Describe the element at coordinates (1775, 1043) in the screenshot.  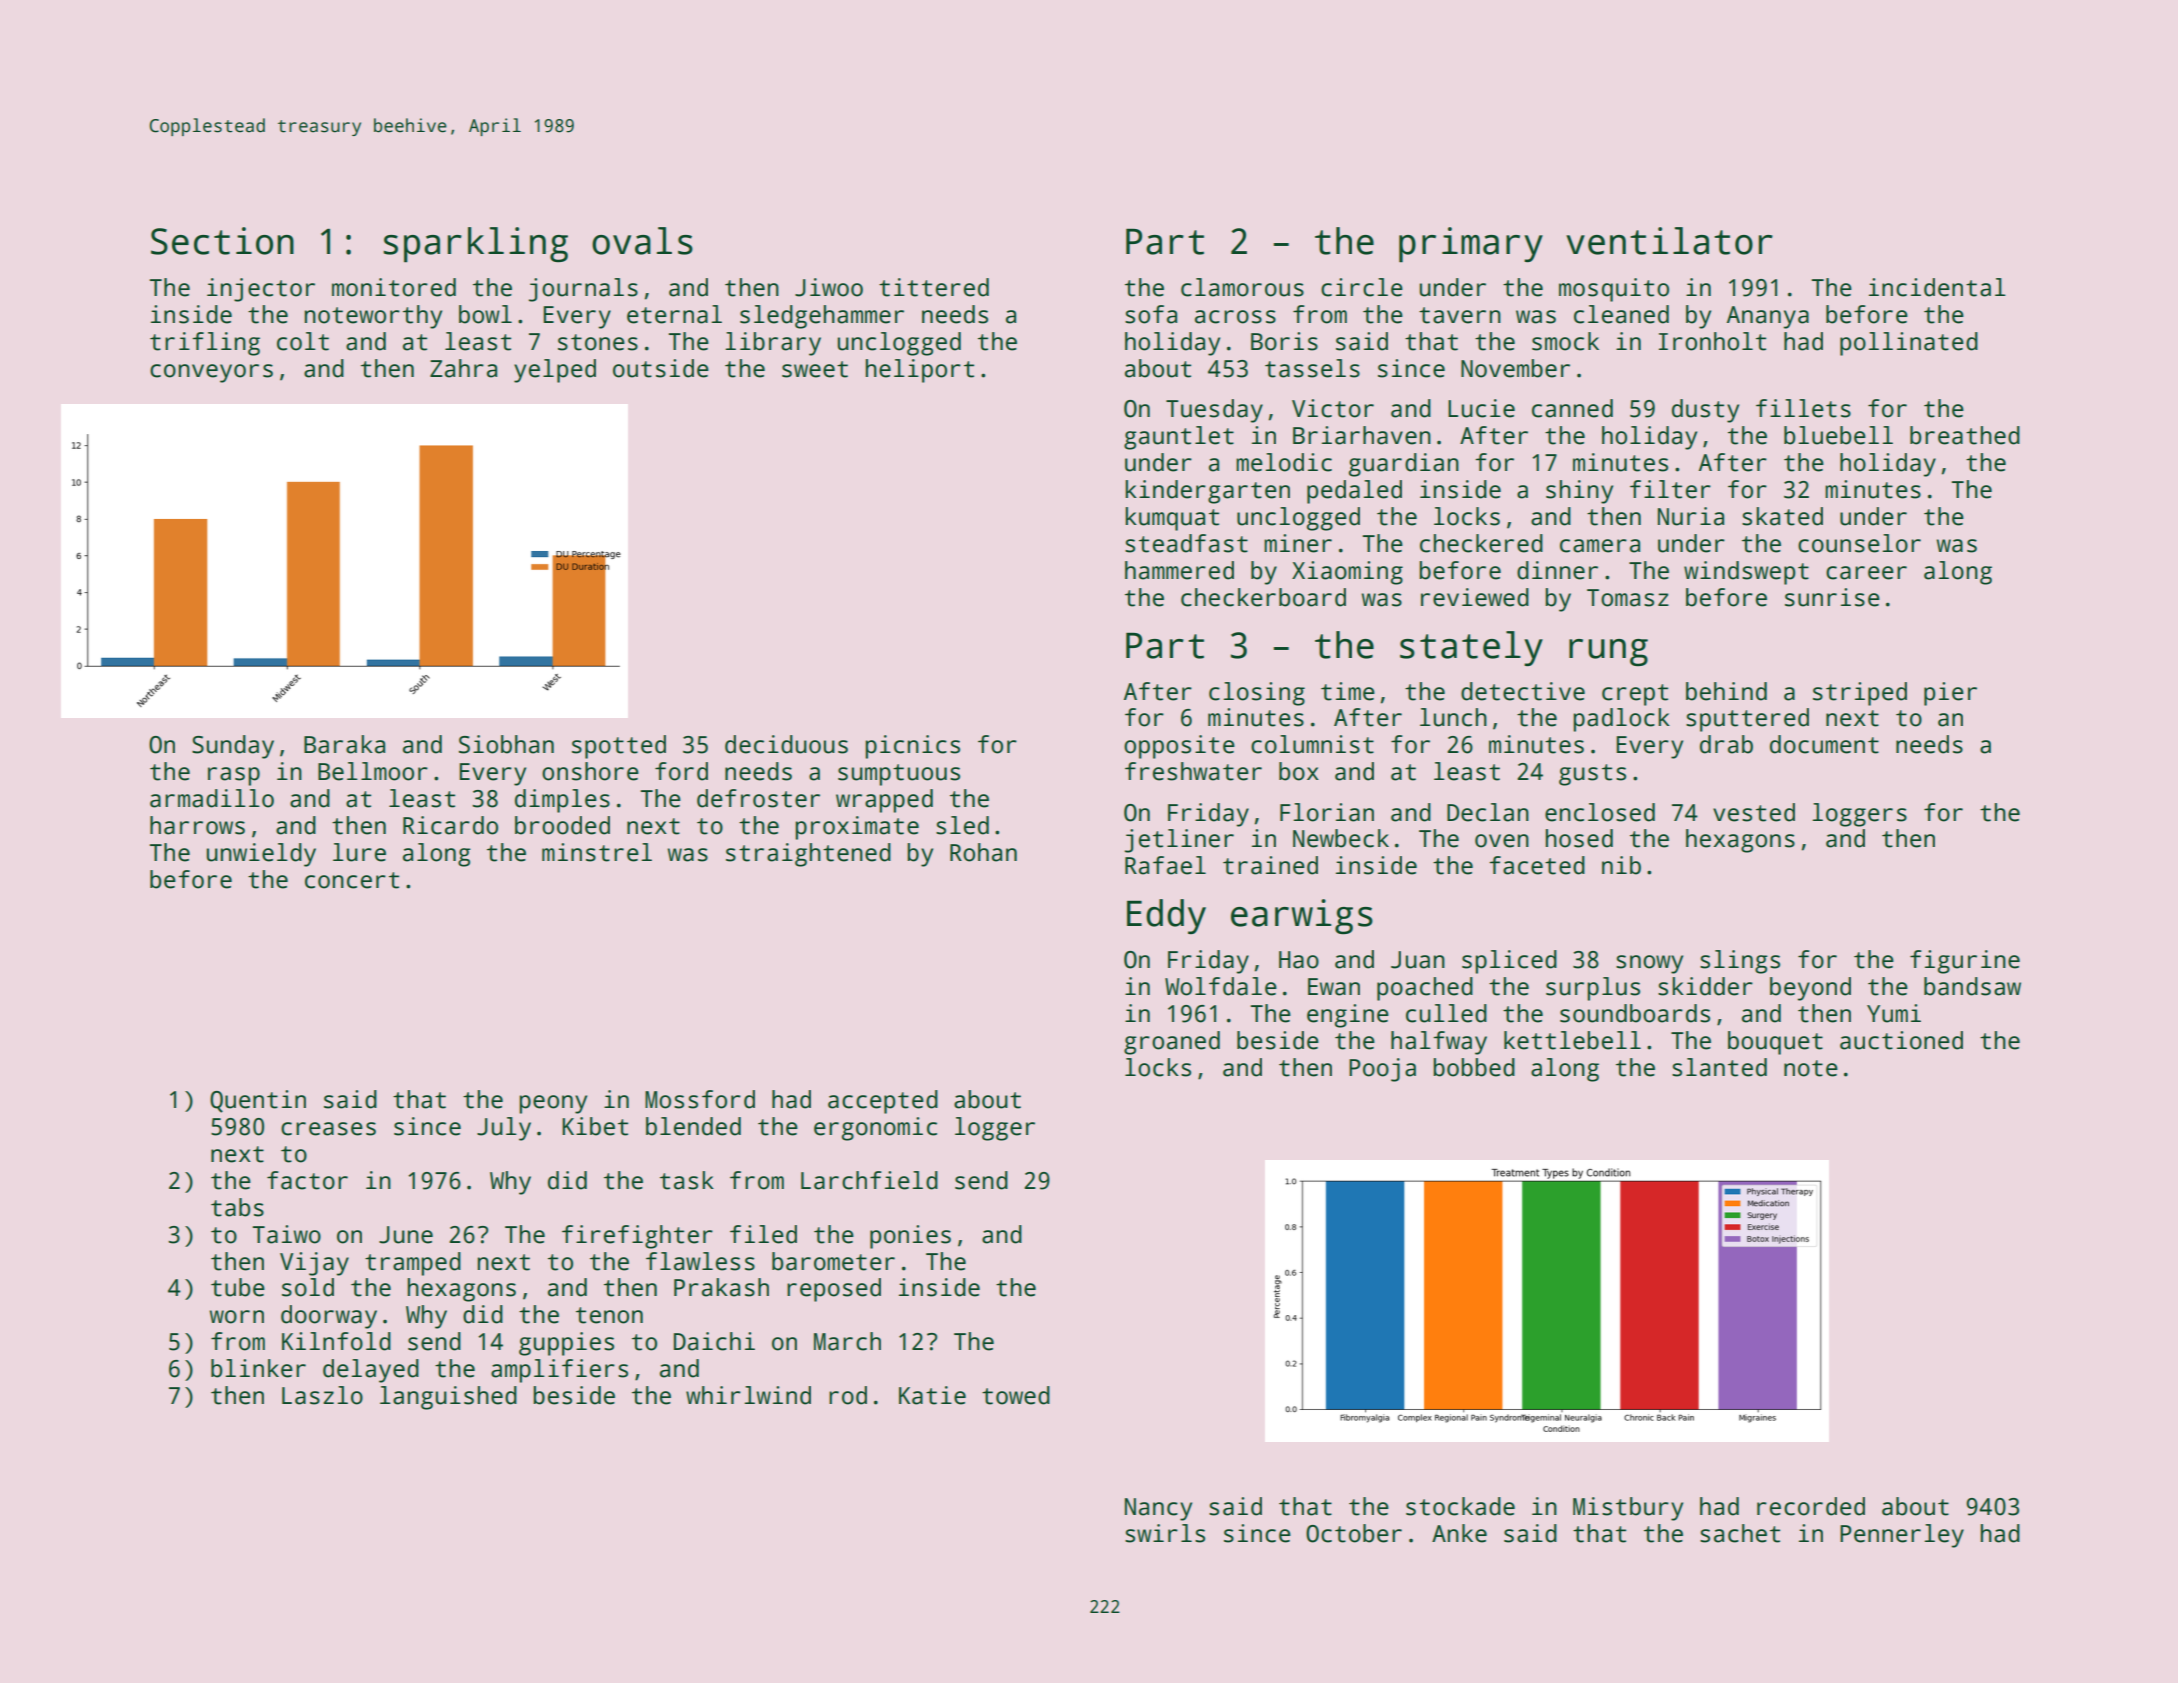
I see `bouquet` at that location.
